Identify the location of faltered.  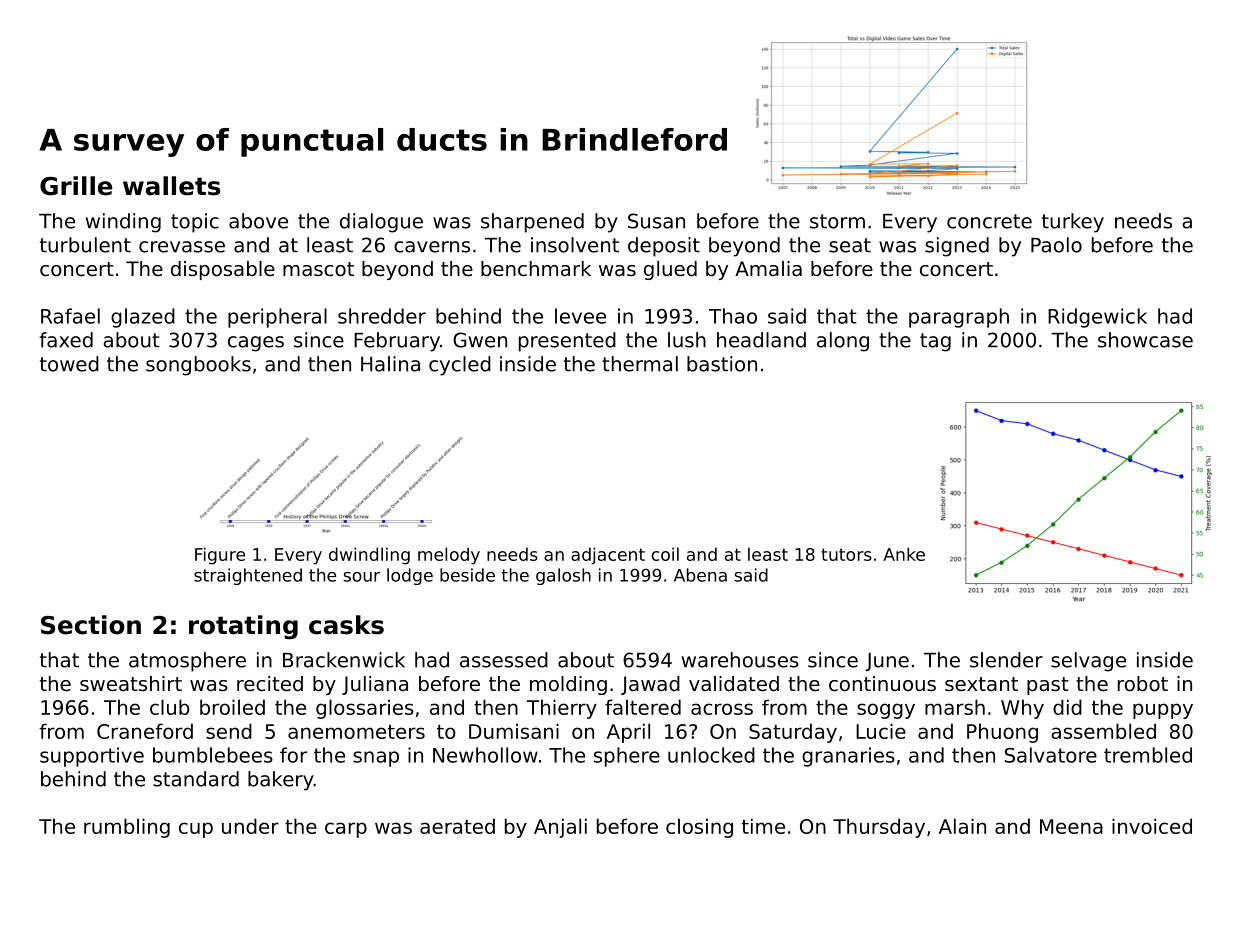
(643, 707).
